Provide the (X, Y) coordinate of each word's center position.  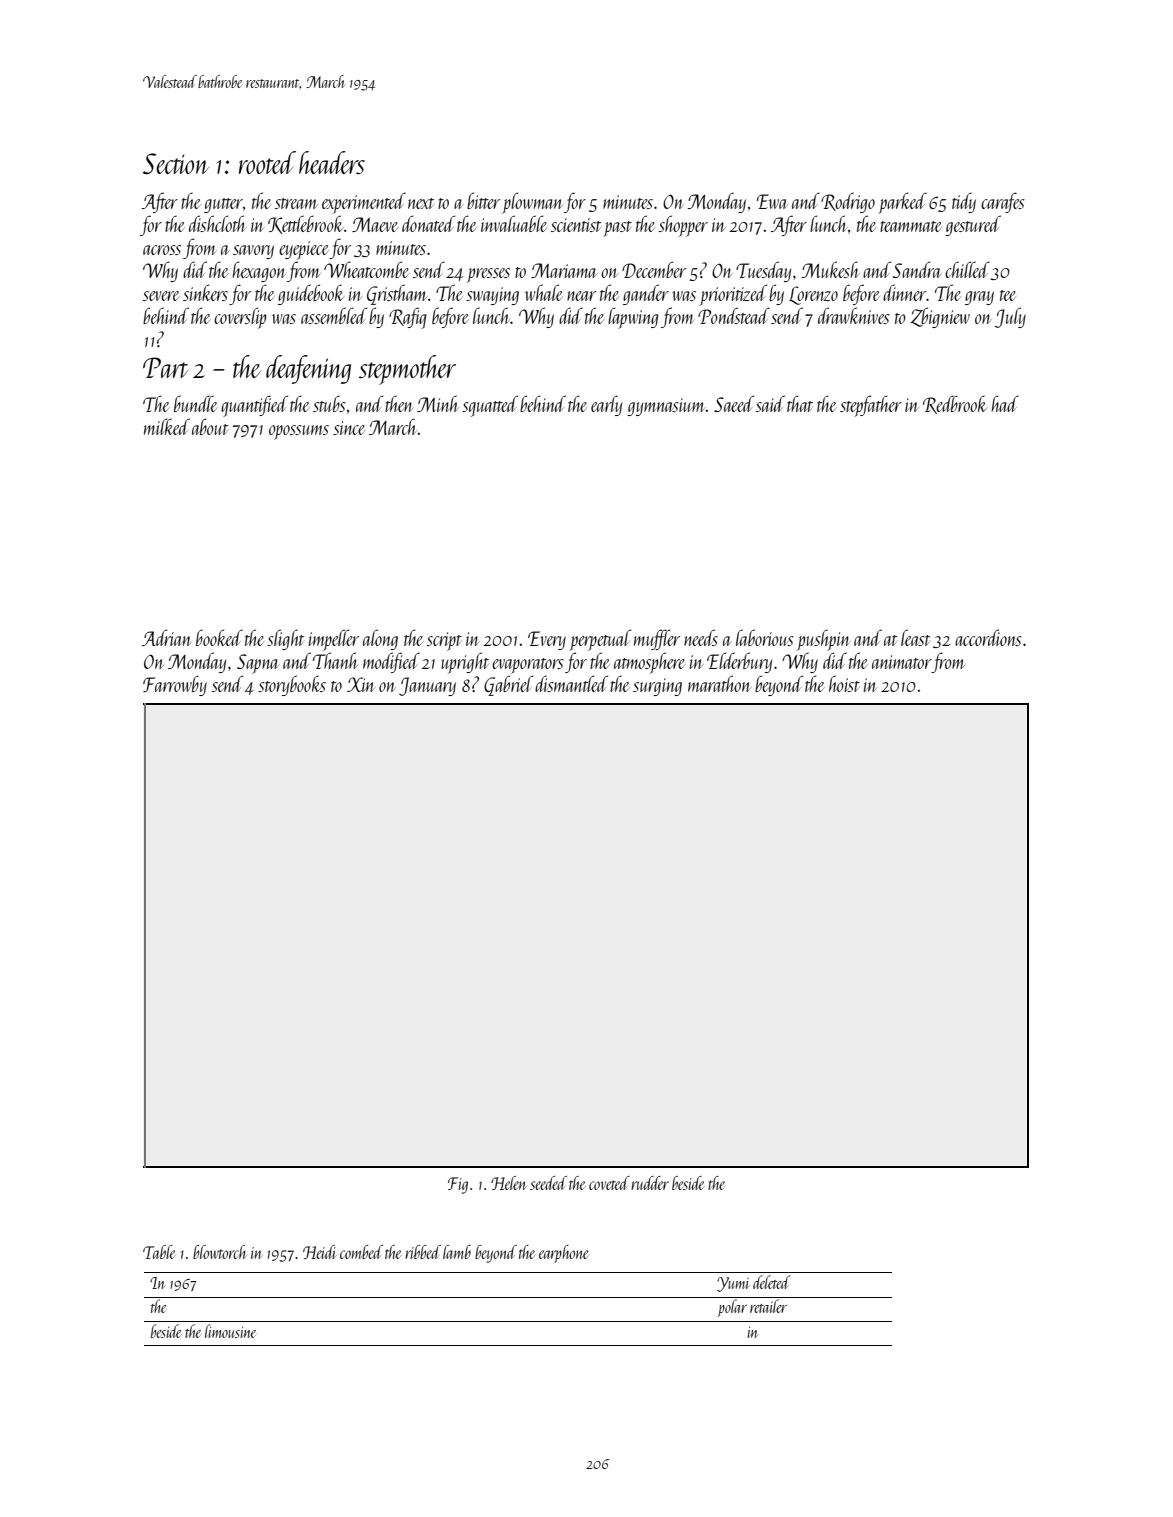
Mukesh (831, 269)
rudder (650, 1183)
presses (488, 275)
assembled (334, 315)
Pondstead (734, 315)
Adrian (167, 637)
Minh (437, 404)
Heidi (319, 1252)
